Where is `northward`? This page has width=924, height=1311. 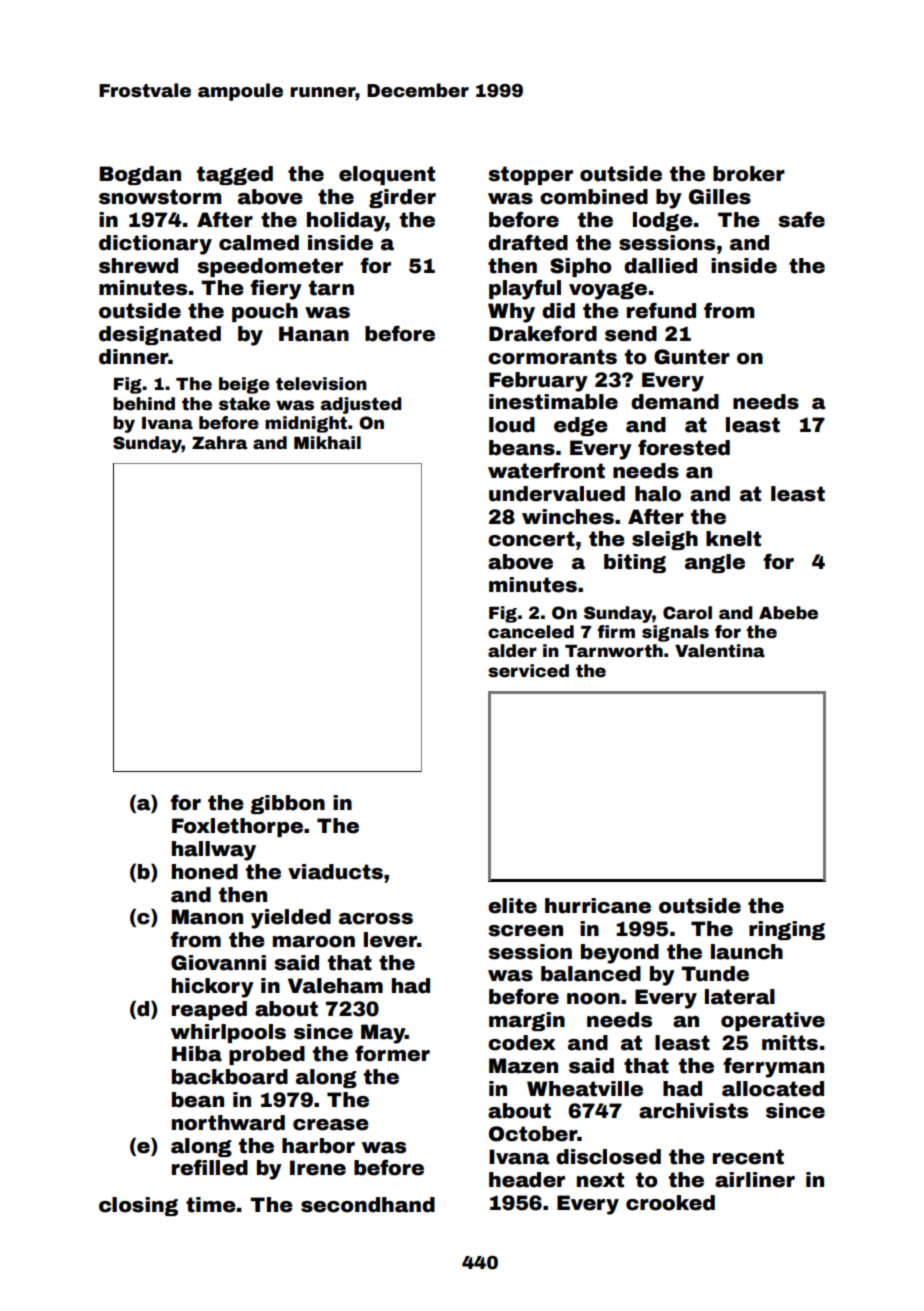 northward is located at coordinates (228, 1123).
